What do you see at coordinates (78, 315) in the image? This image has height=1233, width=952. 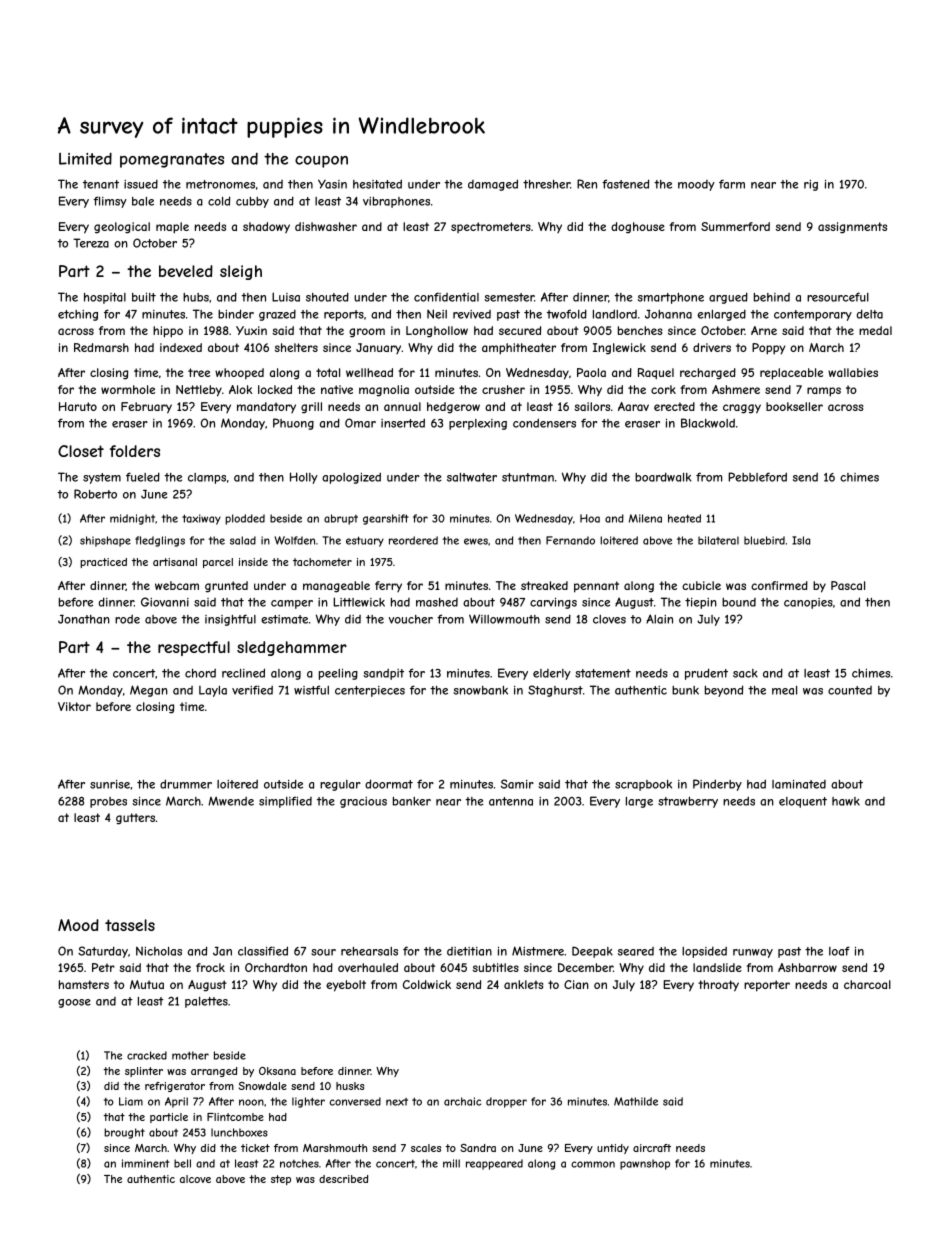 I see `etching` at bounding box center [78, 315].
